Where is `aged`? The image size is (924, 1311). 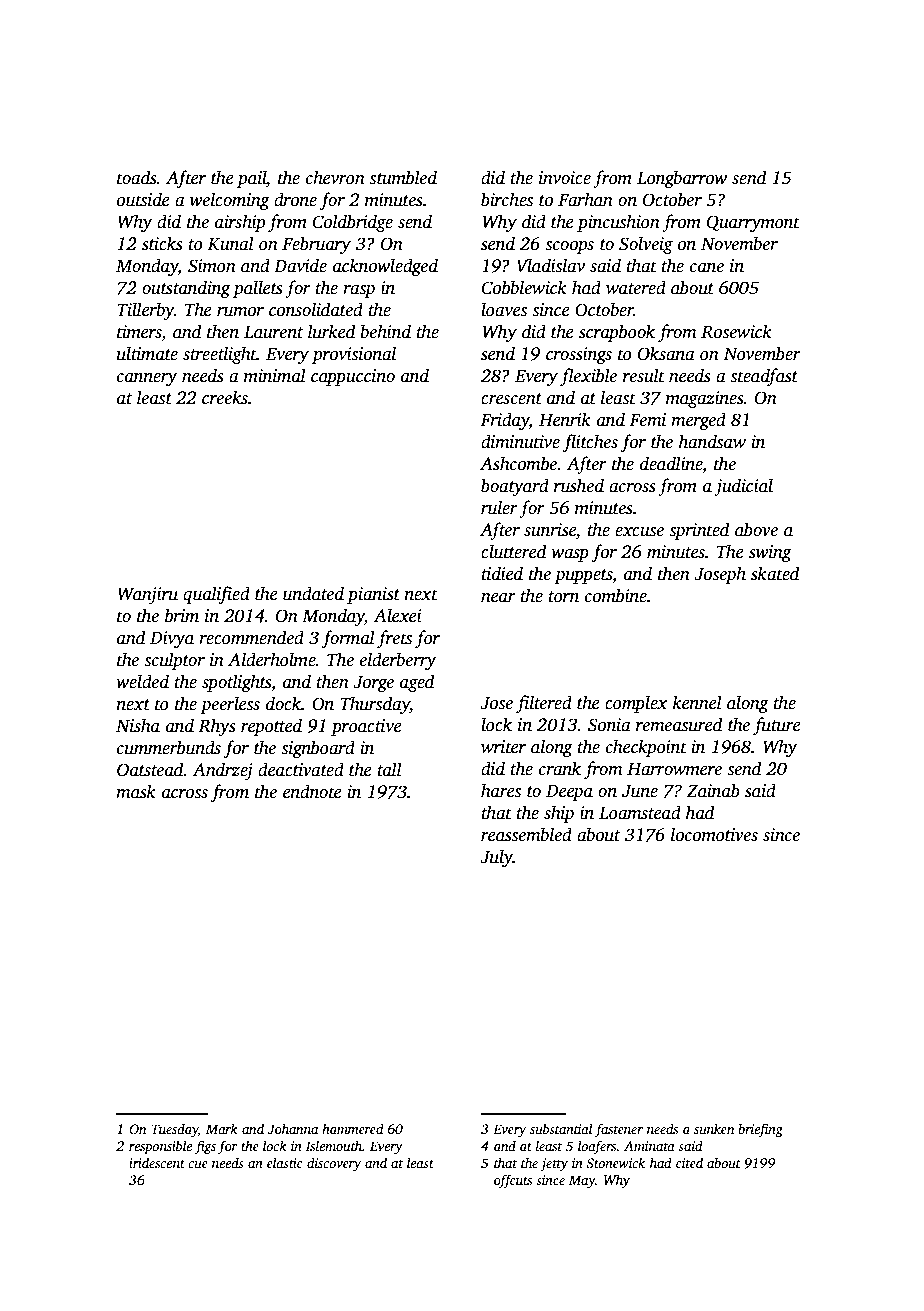
aged is located at coordinates (417, 683).
